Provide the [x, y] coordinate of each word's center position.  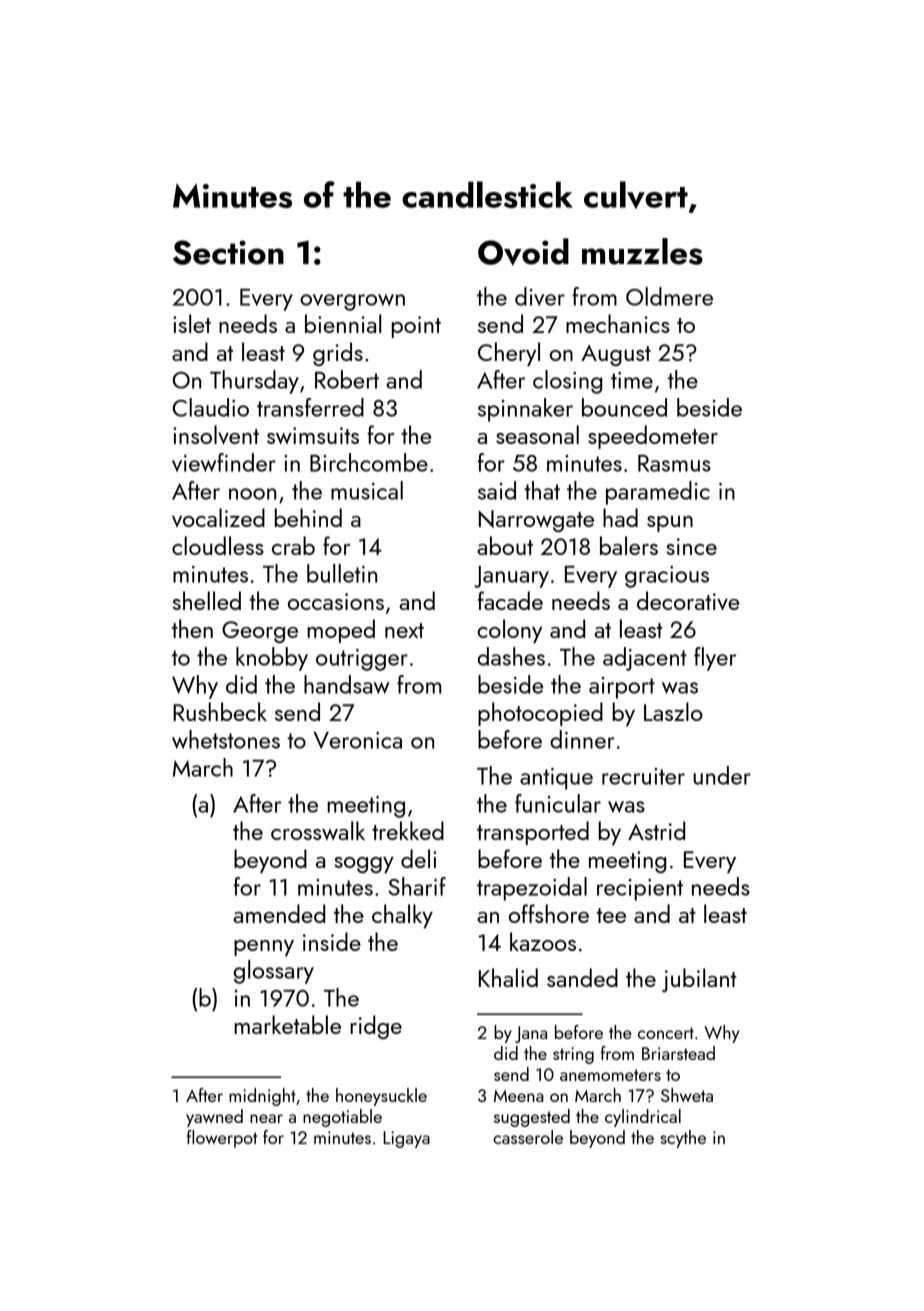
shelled [207, 600]
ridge [376, 1027]
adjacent [645, 659]
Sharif [417, 886]
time [632, 380]
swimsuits [313, 435]
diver [540, 296]
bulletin [342, 573]
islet [192, 323]
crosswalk [318, 830]
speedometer [653, 437]
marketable [287, 1024]
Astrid [656, 830]
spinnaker [525, 410]
